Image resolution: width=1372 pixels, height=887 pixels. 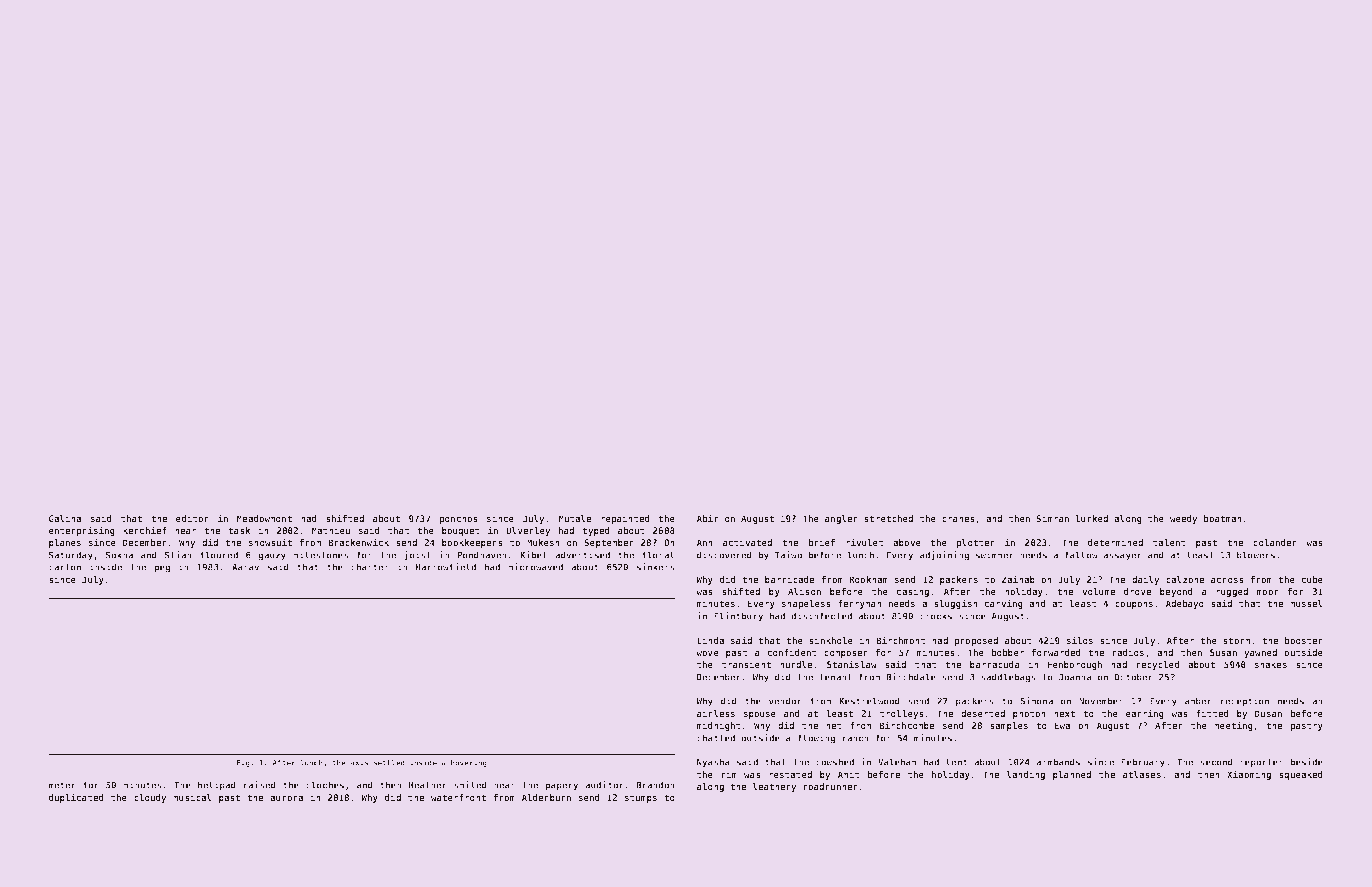 What do you see at coordinates (1142, 774) in the screenshot?
I see `atlases` at bounding box center [1142, 774].
